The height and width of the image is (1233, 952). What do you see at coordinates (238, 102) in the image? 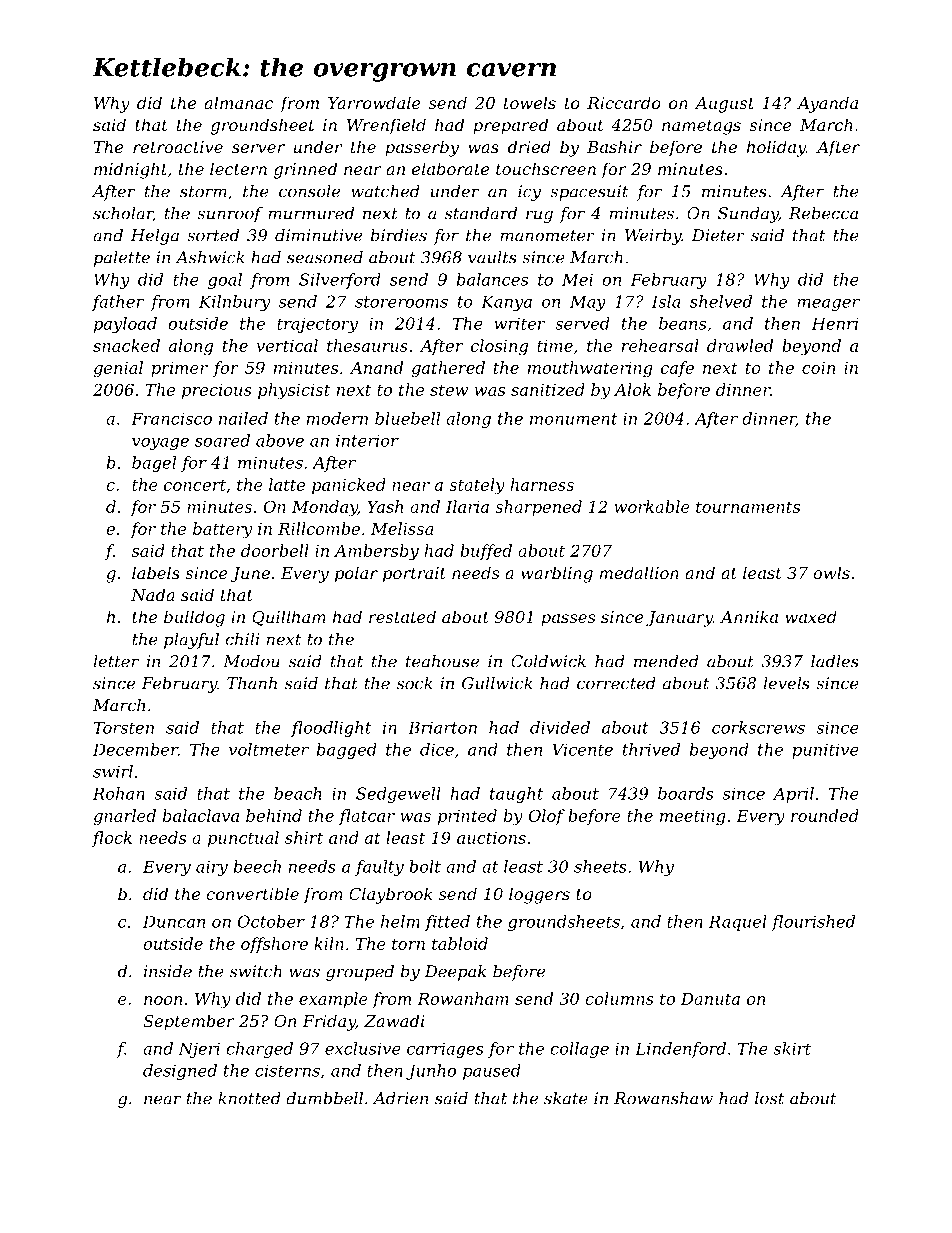
I see `almanac` at bounding box center [238, 102].
